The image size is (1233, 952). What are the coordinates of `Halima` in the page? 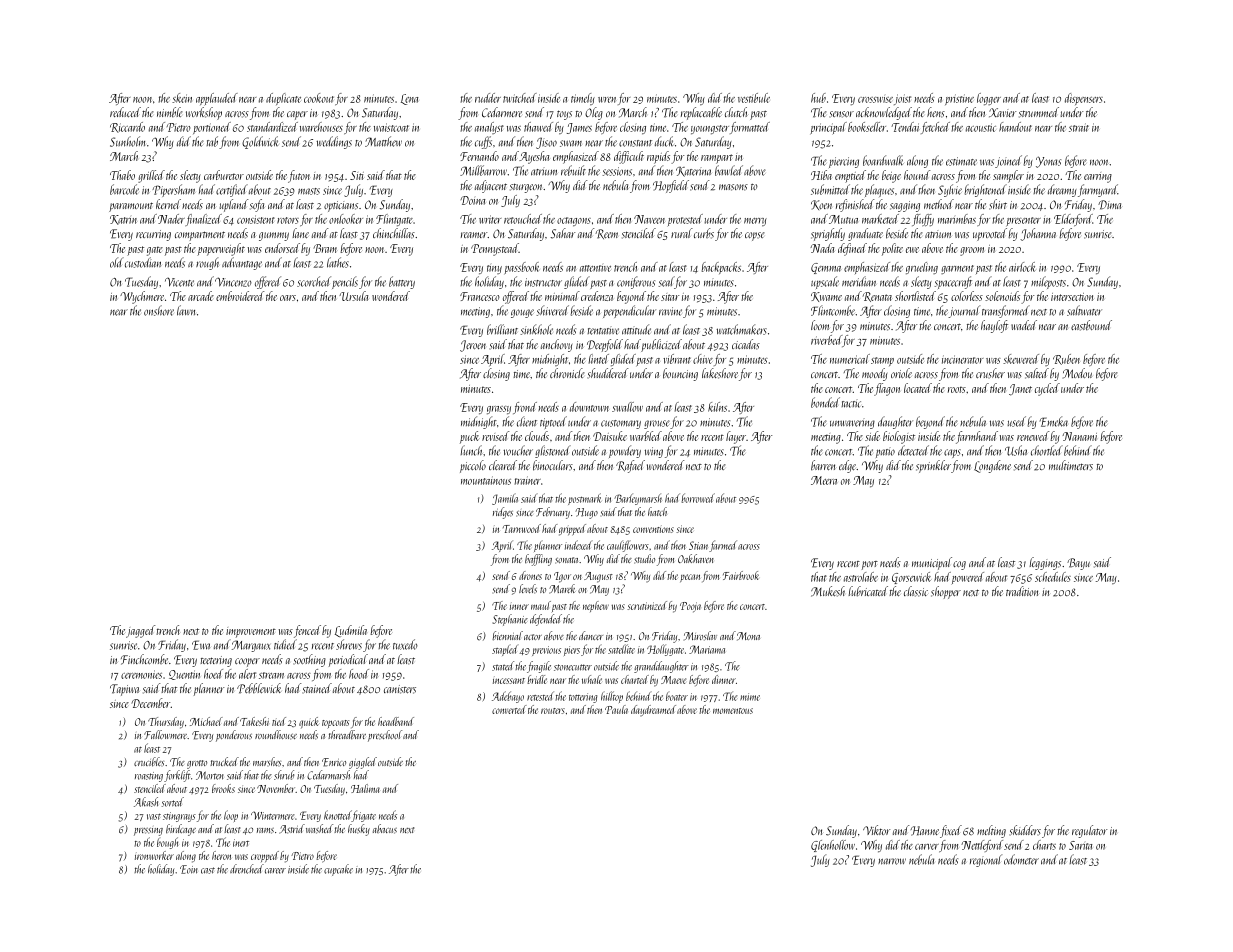 It's located at (365, 788).
